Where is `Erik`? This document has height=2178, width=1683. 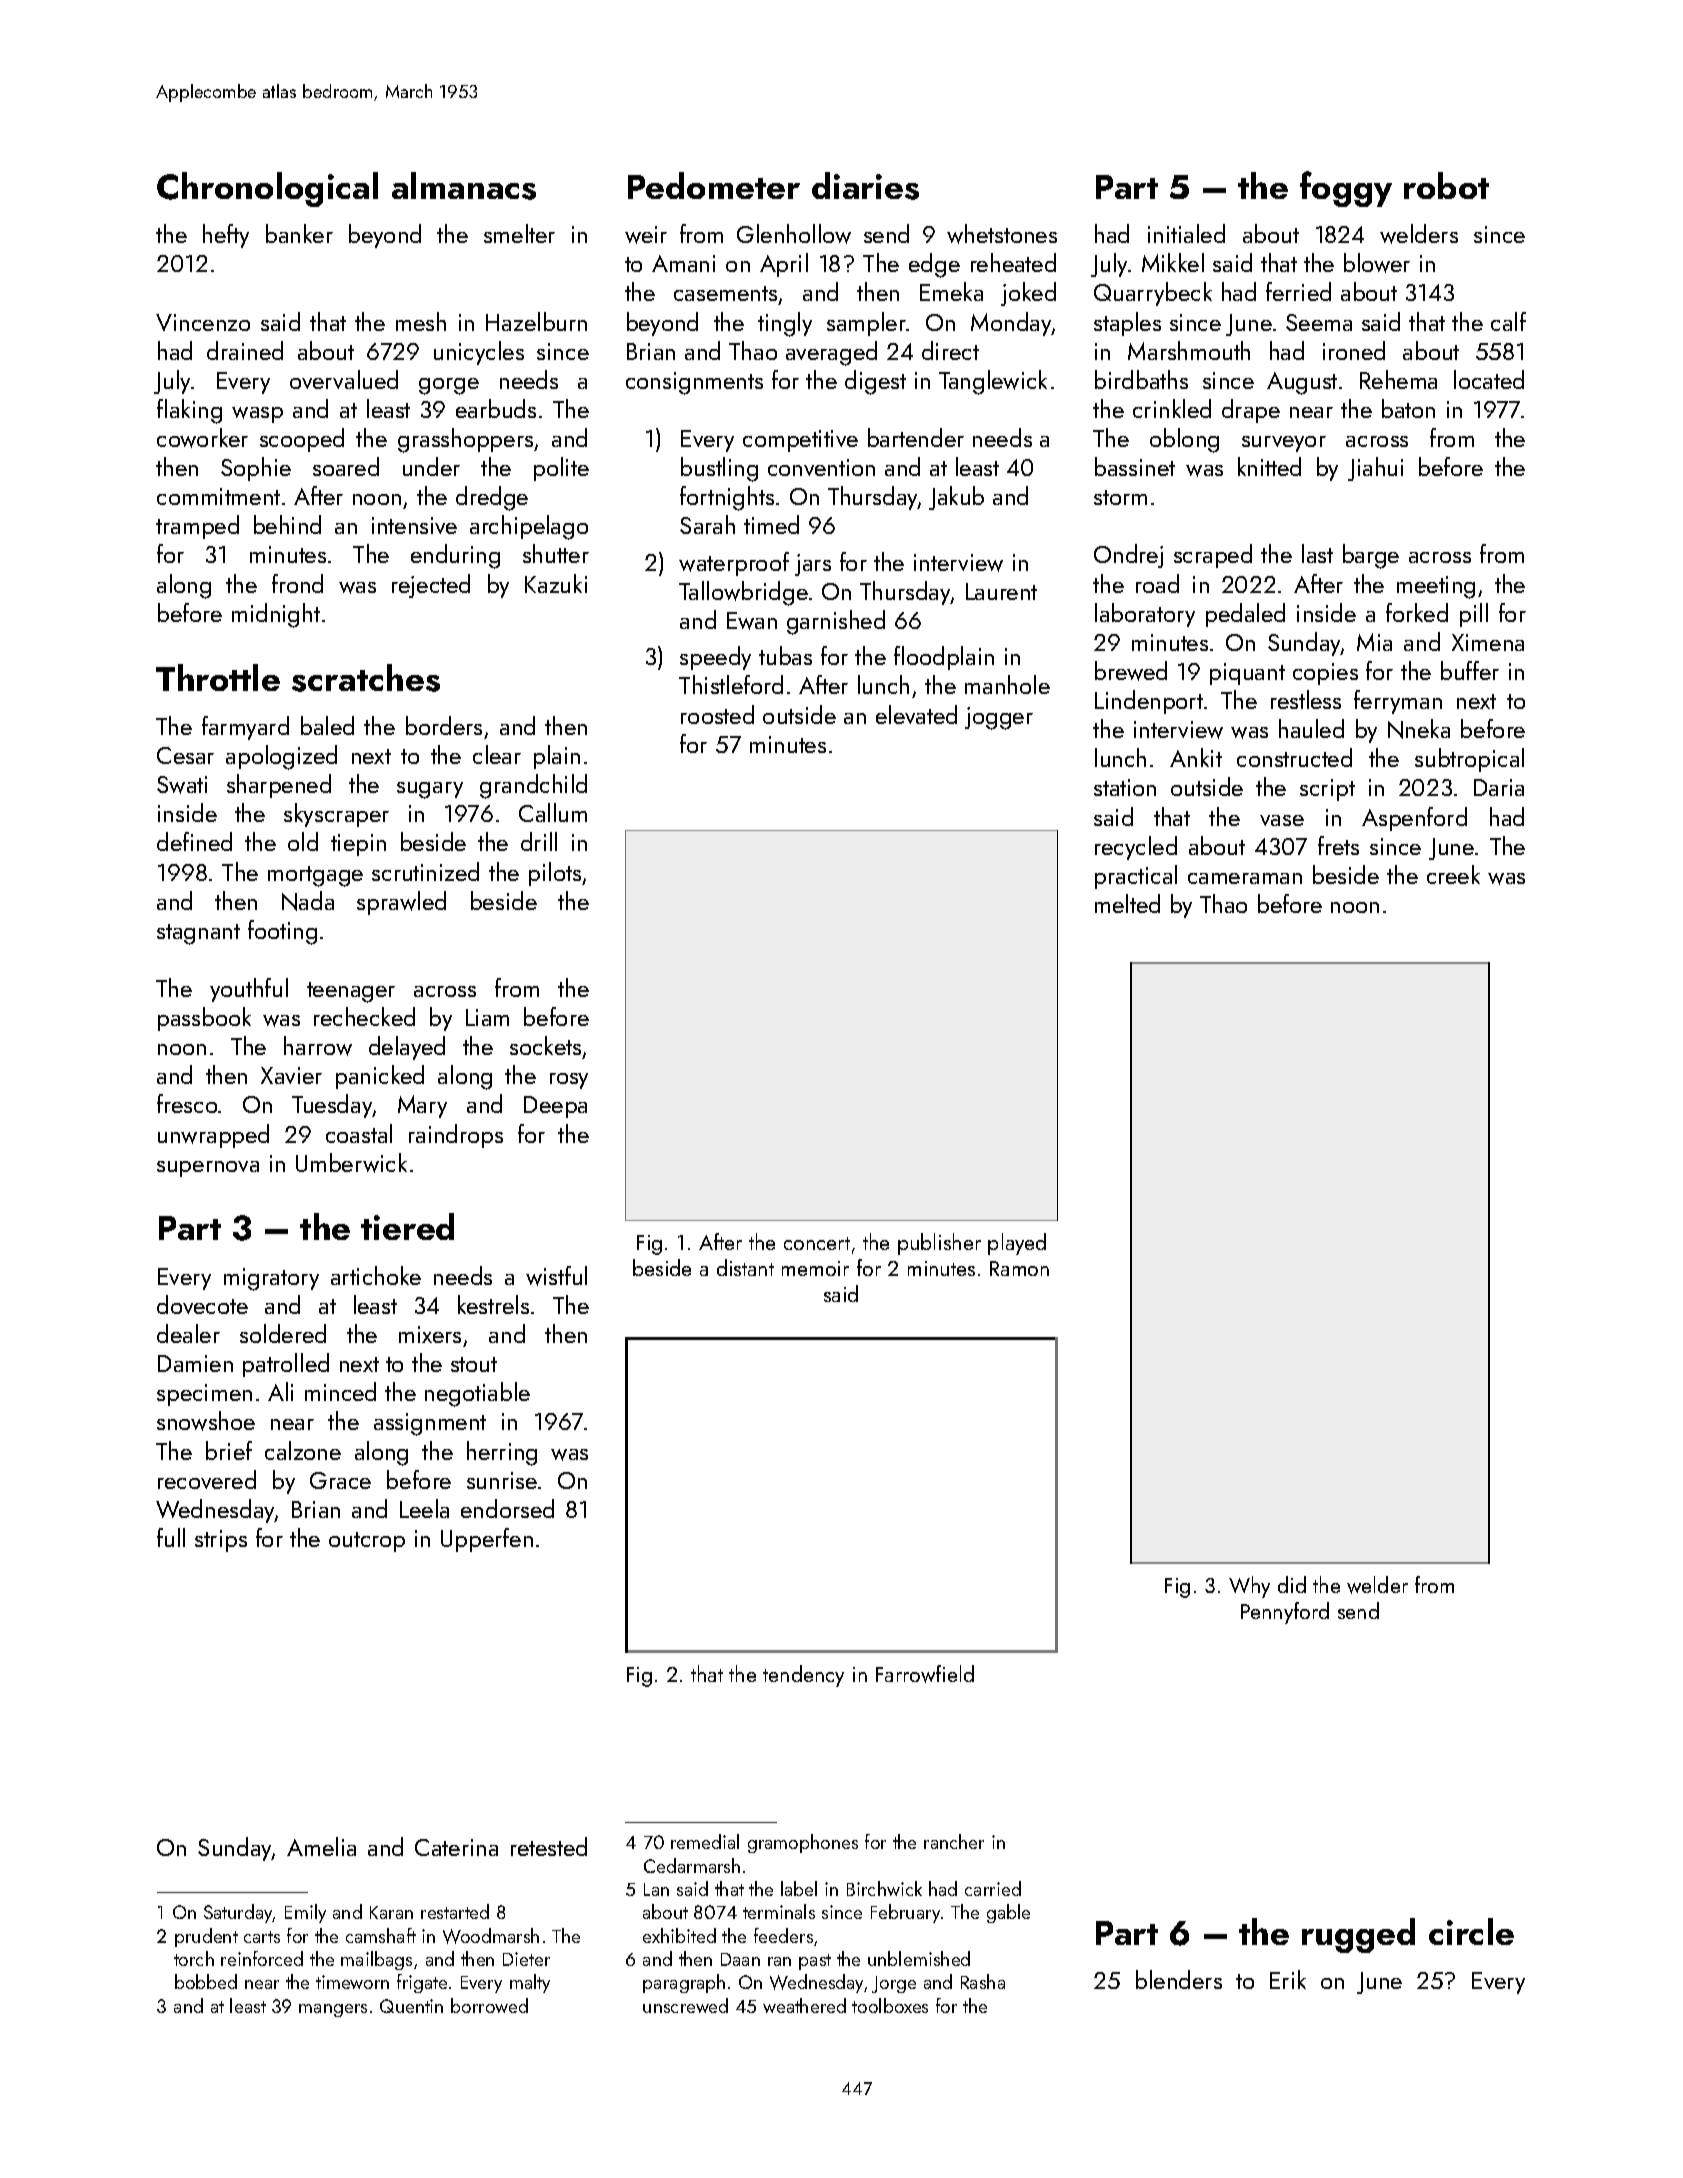 Erik is located at coordinates (1288, 1979).
